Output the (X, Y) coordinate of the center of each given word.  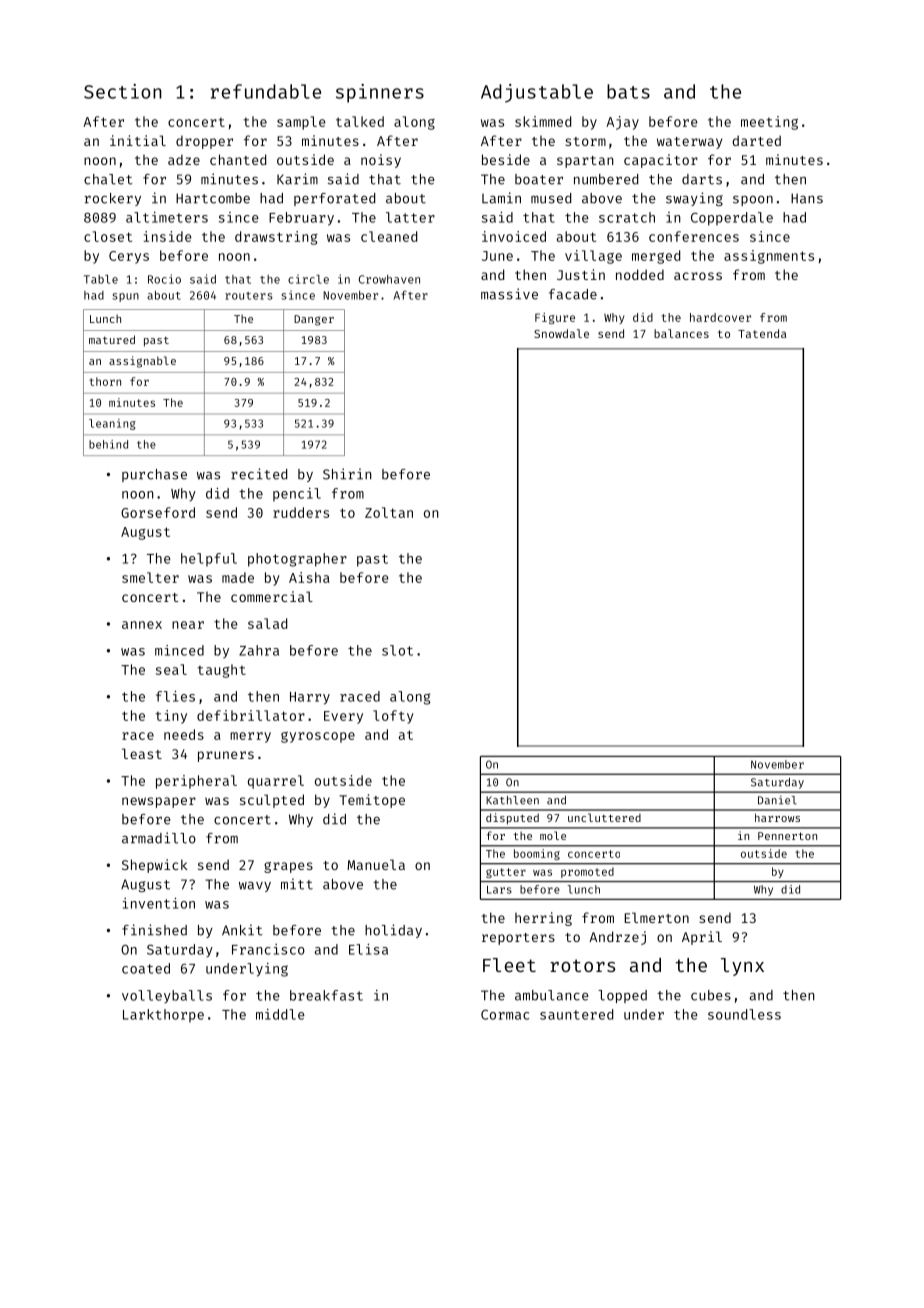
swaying (694, 199)
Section (123, 91)
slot (397, 650)
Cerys (129, 257)
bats (628, 91)
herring (543, 919)
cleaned (389, 236)
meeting (769, 123)
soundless (744, 1014)
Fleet (509, 965)
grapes (288, 867)
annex (142, 625)
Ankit (242, 930)
